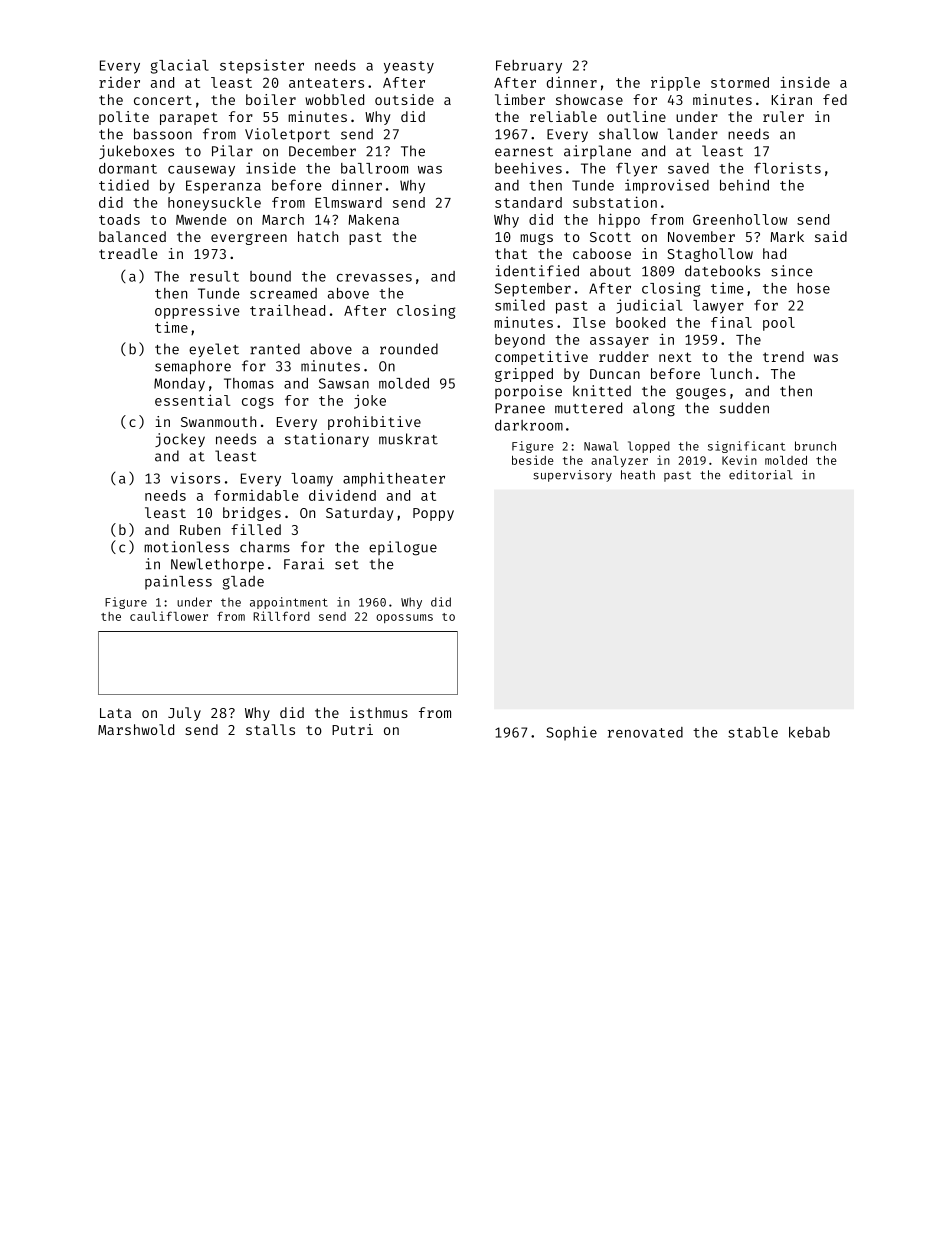 Image resolution: width=952 pixels, height=1233 pixels. What do you see at coordinates (287, 135) in the screenshot?
I see `Violetport` at bounding box center [287, 135].
